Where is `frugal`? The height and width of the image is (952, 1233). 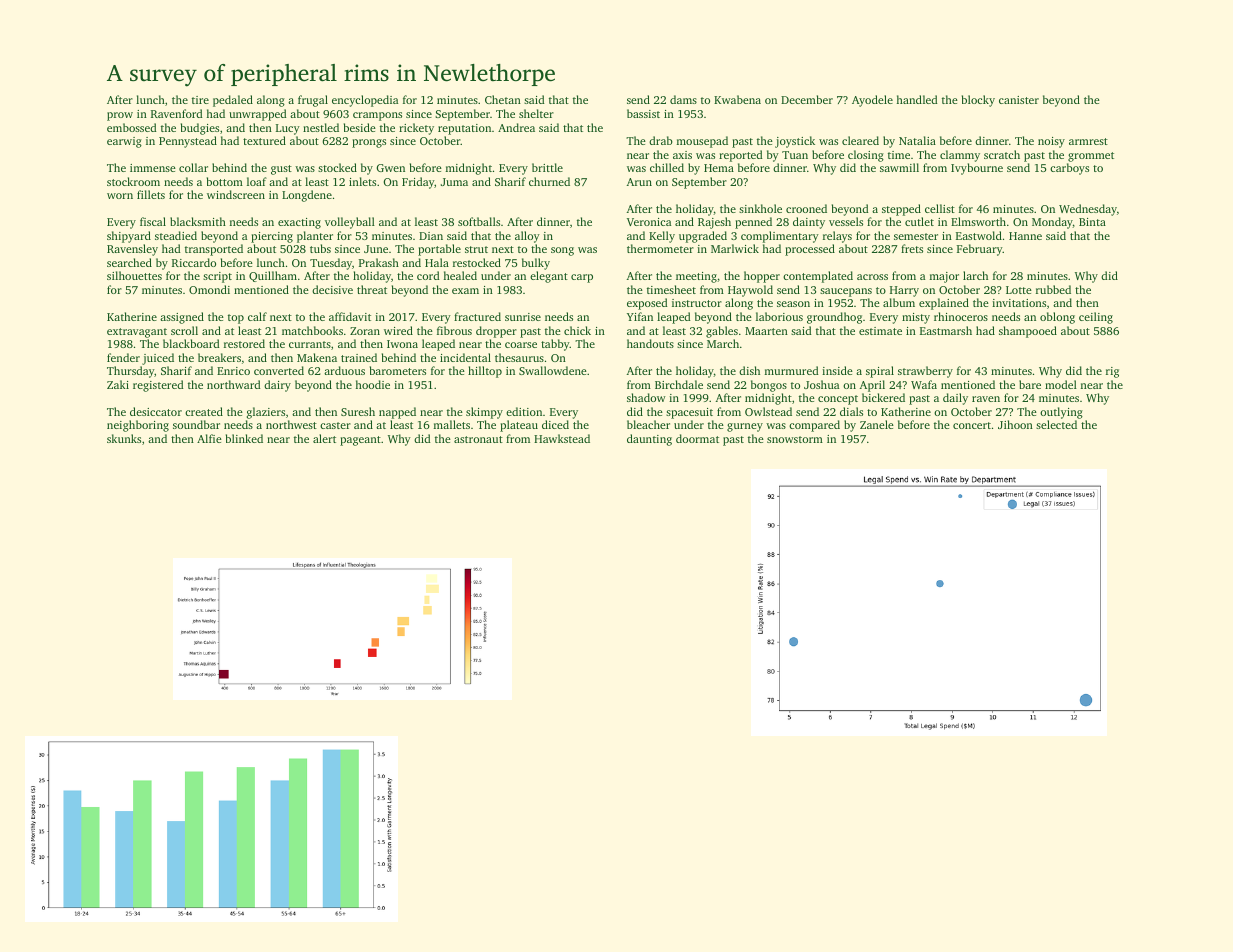 frugal is located at coordinates (313, 101).
